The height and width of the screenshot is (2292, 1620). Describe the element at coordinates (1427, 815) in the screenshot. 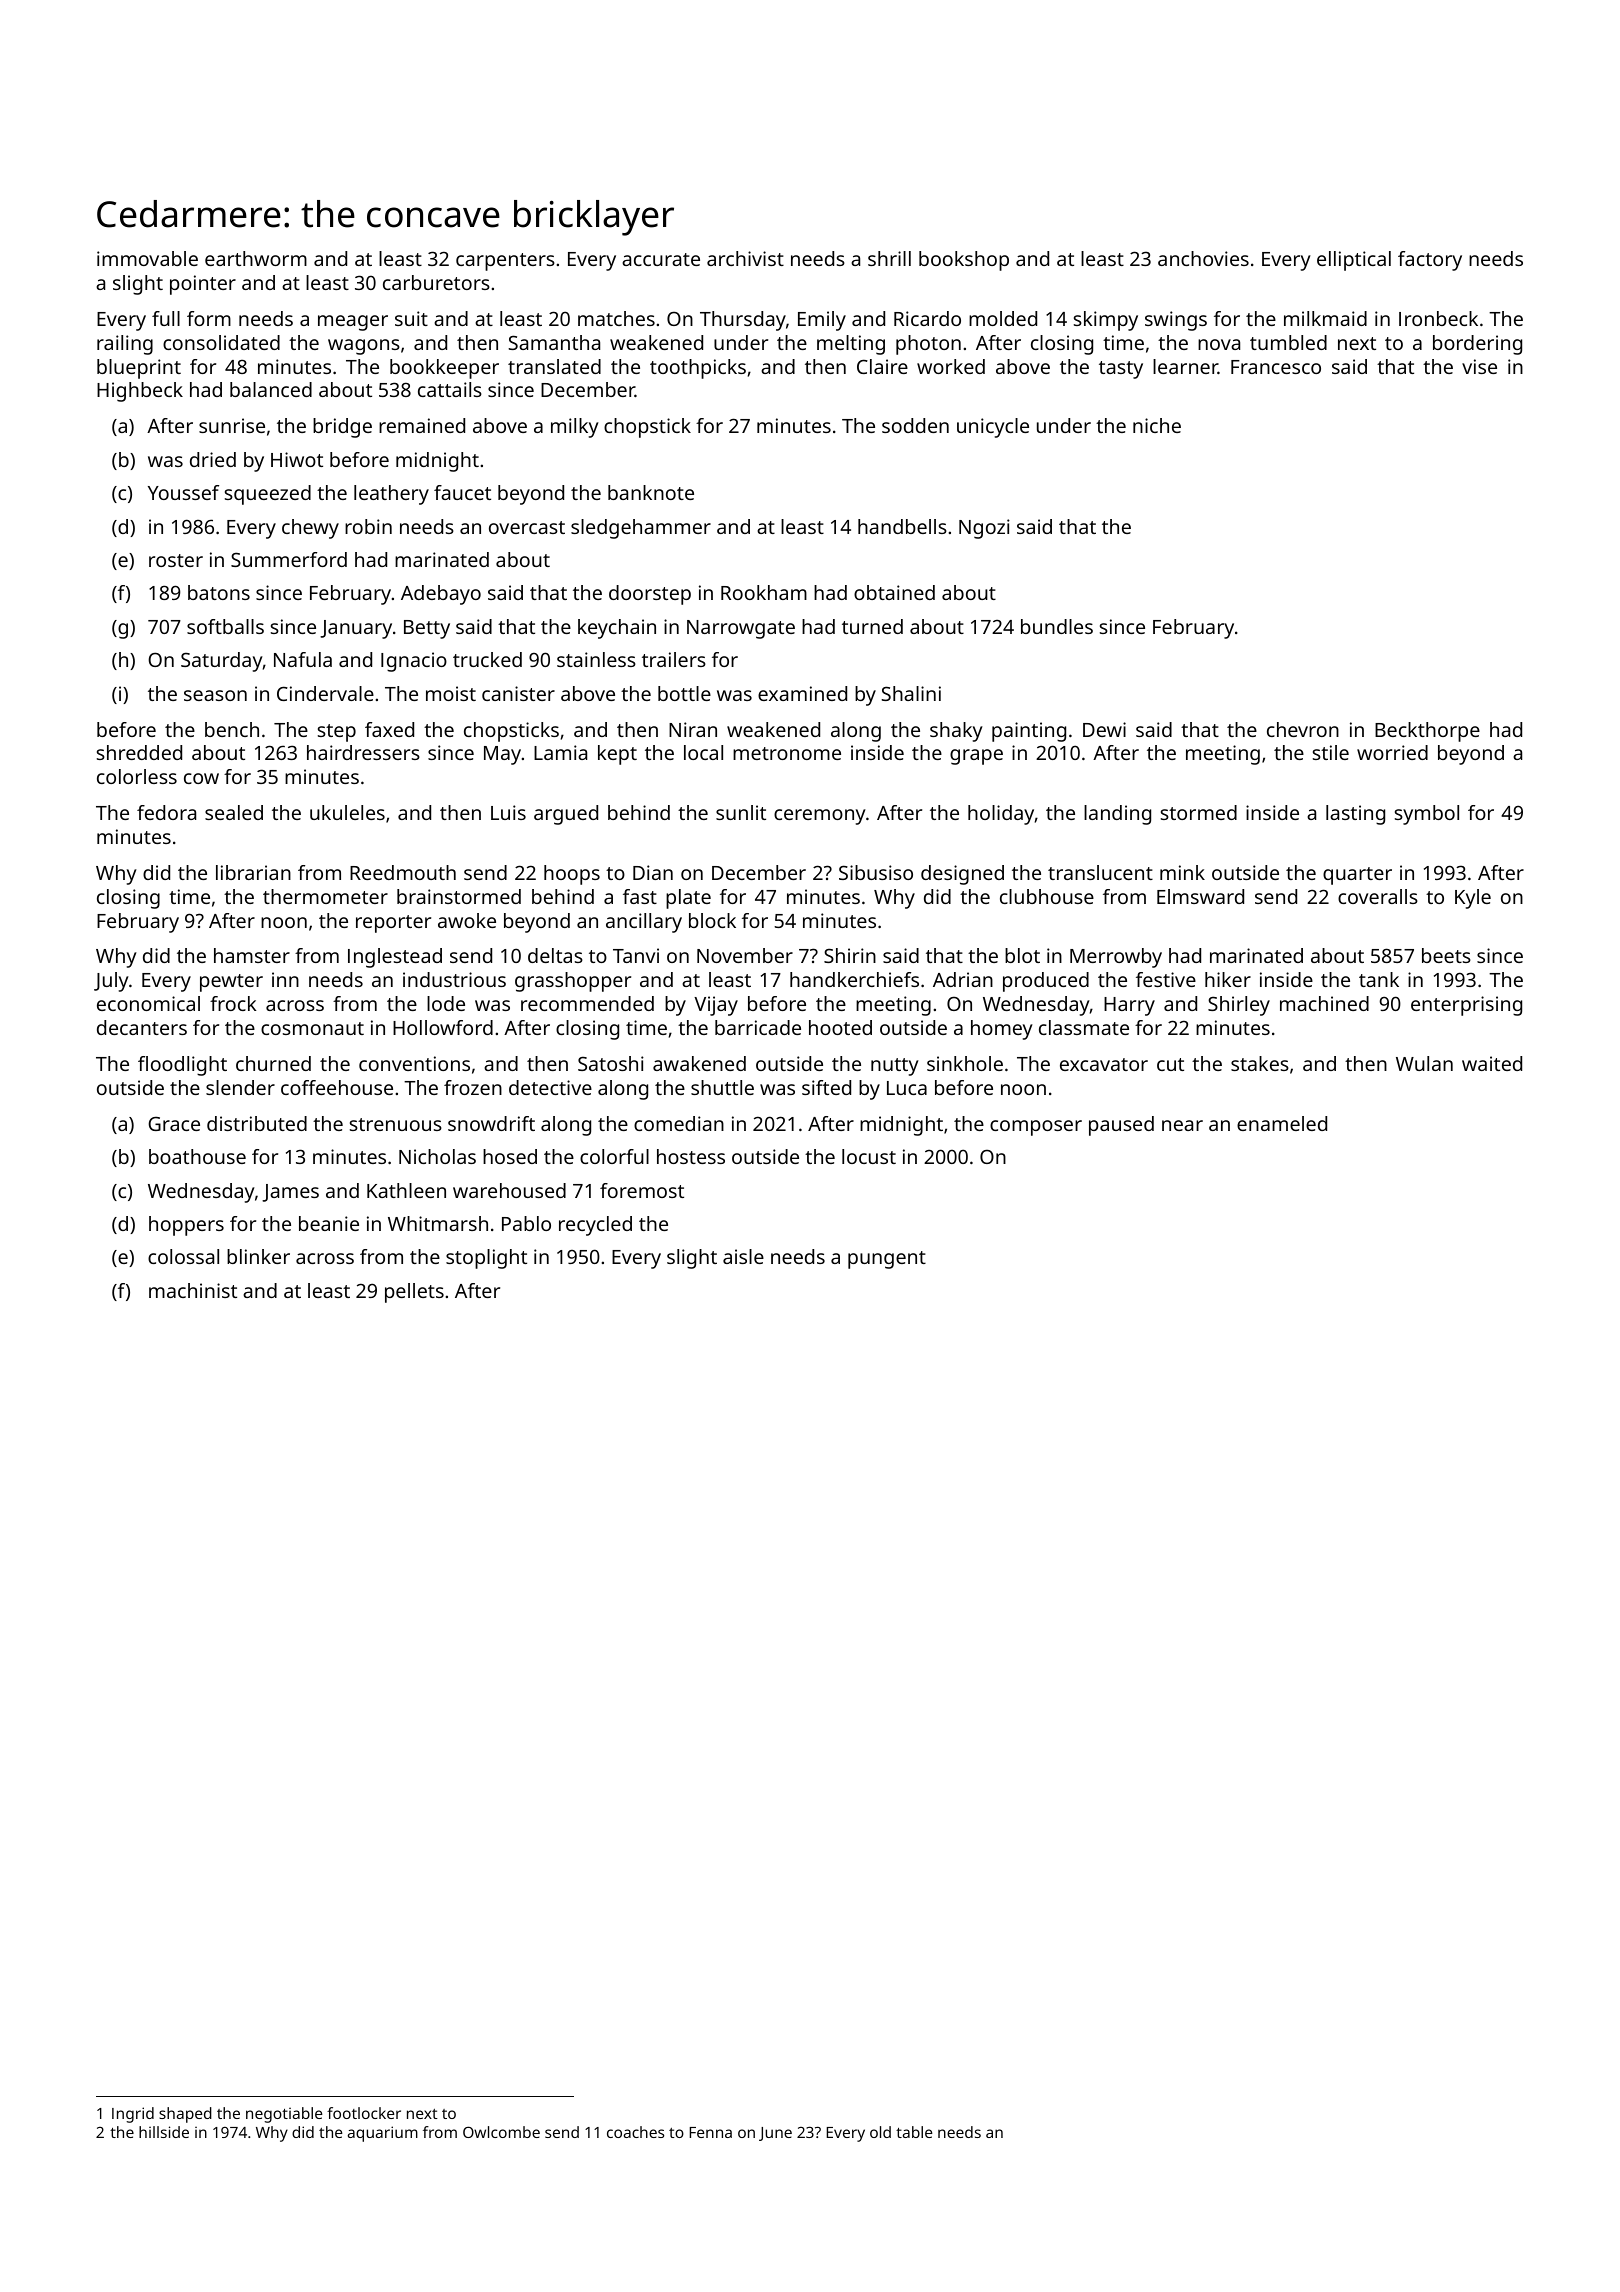

I see `symbol` at that location.
